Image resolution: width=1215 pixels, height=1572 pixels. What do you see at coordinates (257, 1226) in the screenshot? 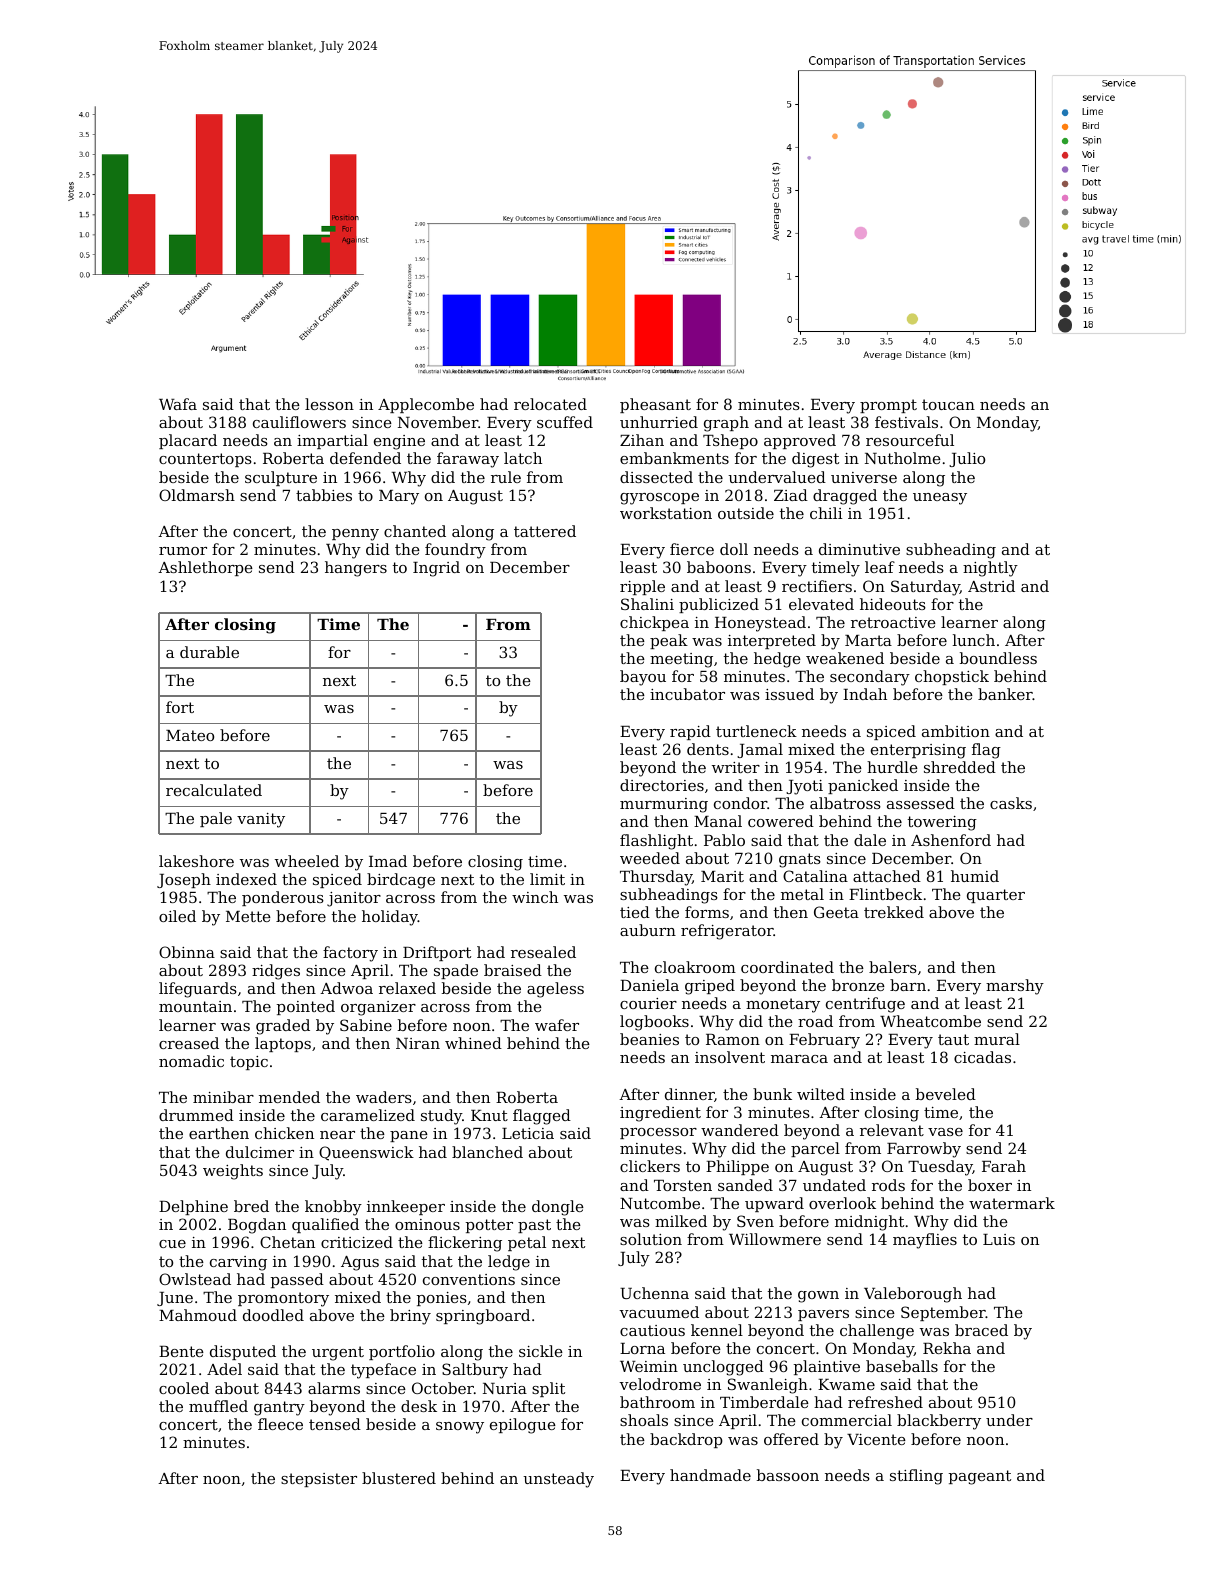
I see `Bogdan` at bounding box center [257, 1226].
